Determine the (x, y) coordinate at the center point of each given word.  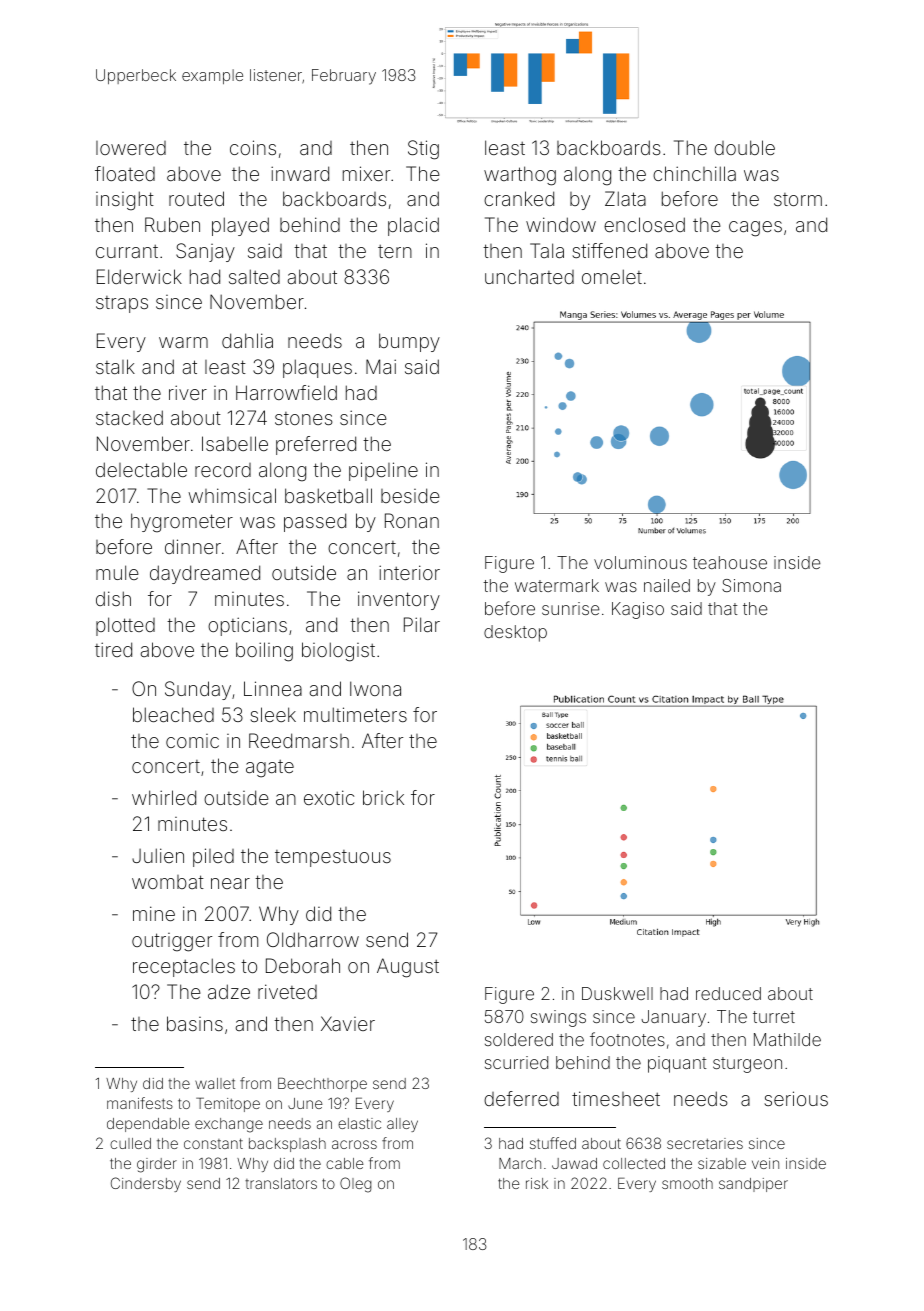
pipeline (383, 471)
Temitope (228, 1105)
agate (270, 769)
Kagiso (638, 610)
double (744, 147)
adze (229, 991)
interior (409, 572)
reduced (728, 993)
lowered (131, 148)
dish (113, 598)
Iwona (375, 688)
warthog (520, 176)
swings (558, 1018)
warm (183, 342)
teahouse (730, 562)
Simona (751, 585)
